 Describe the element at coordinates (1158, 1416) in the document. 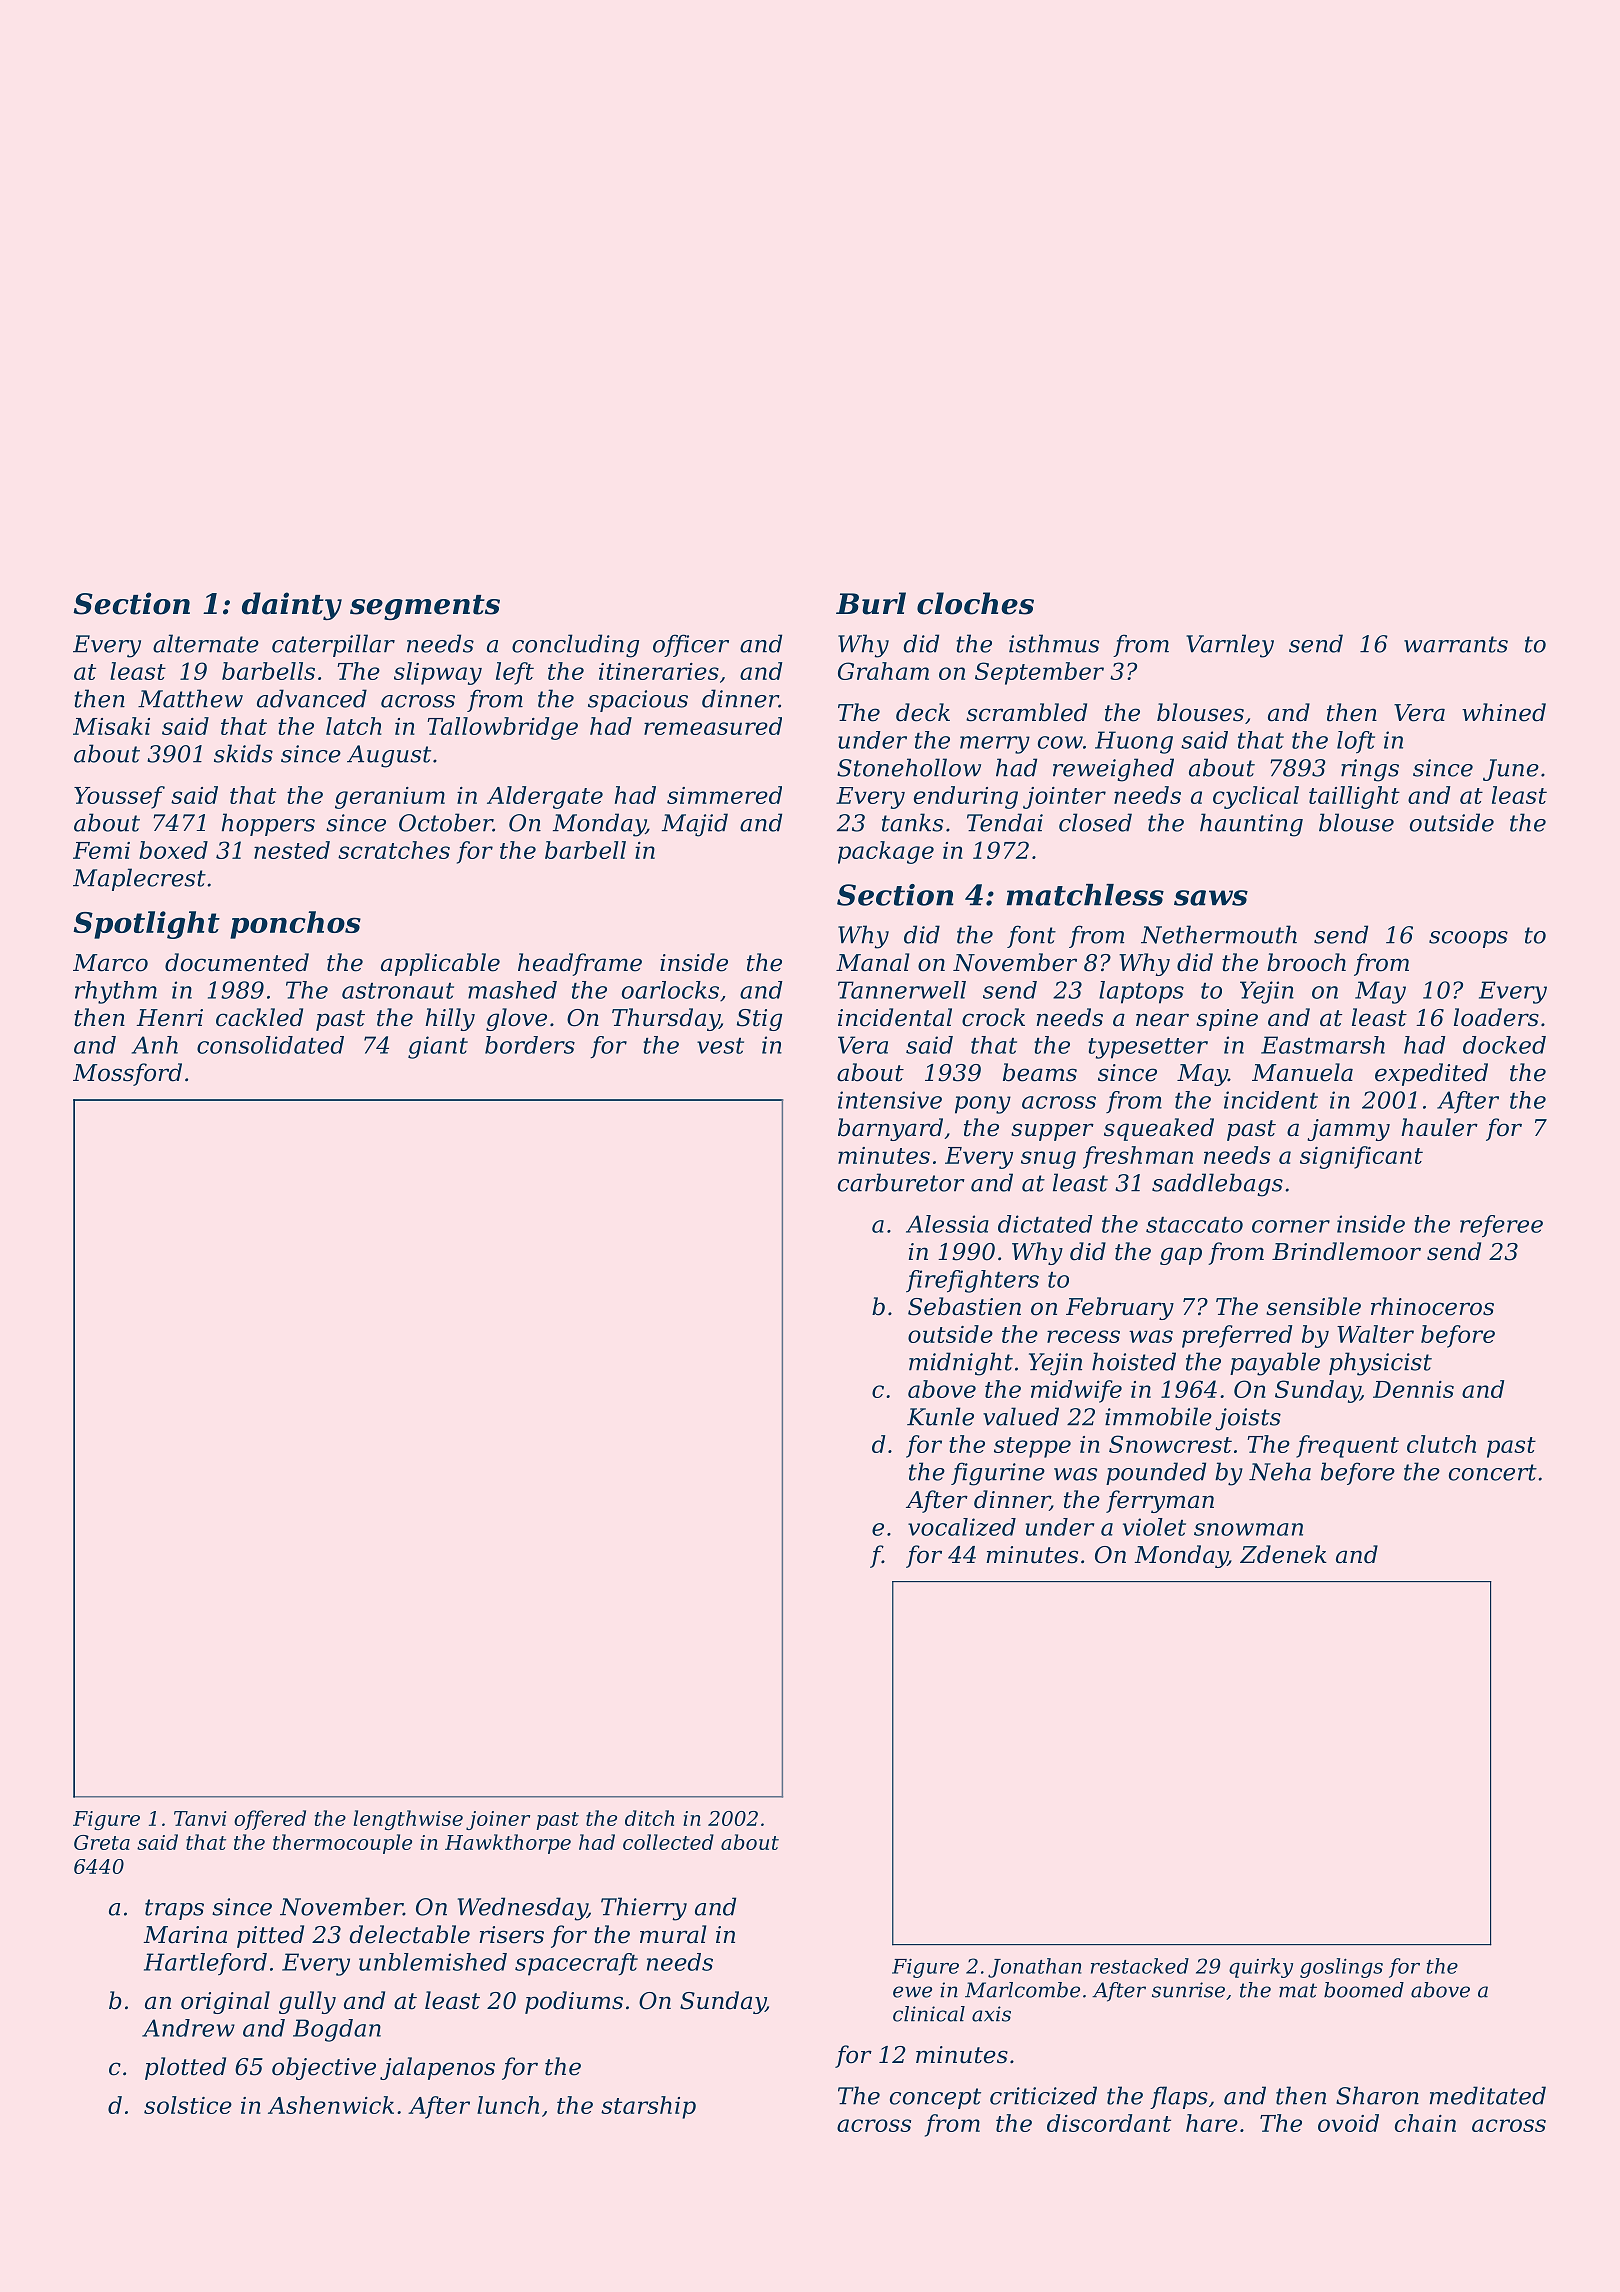

I see `immobile` at that location.
